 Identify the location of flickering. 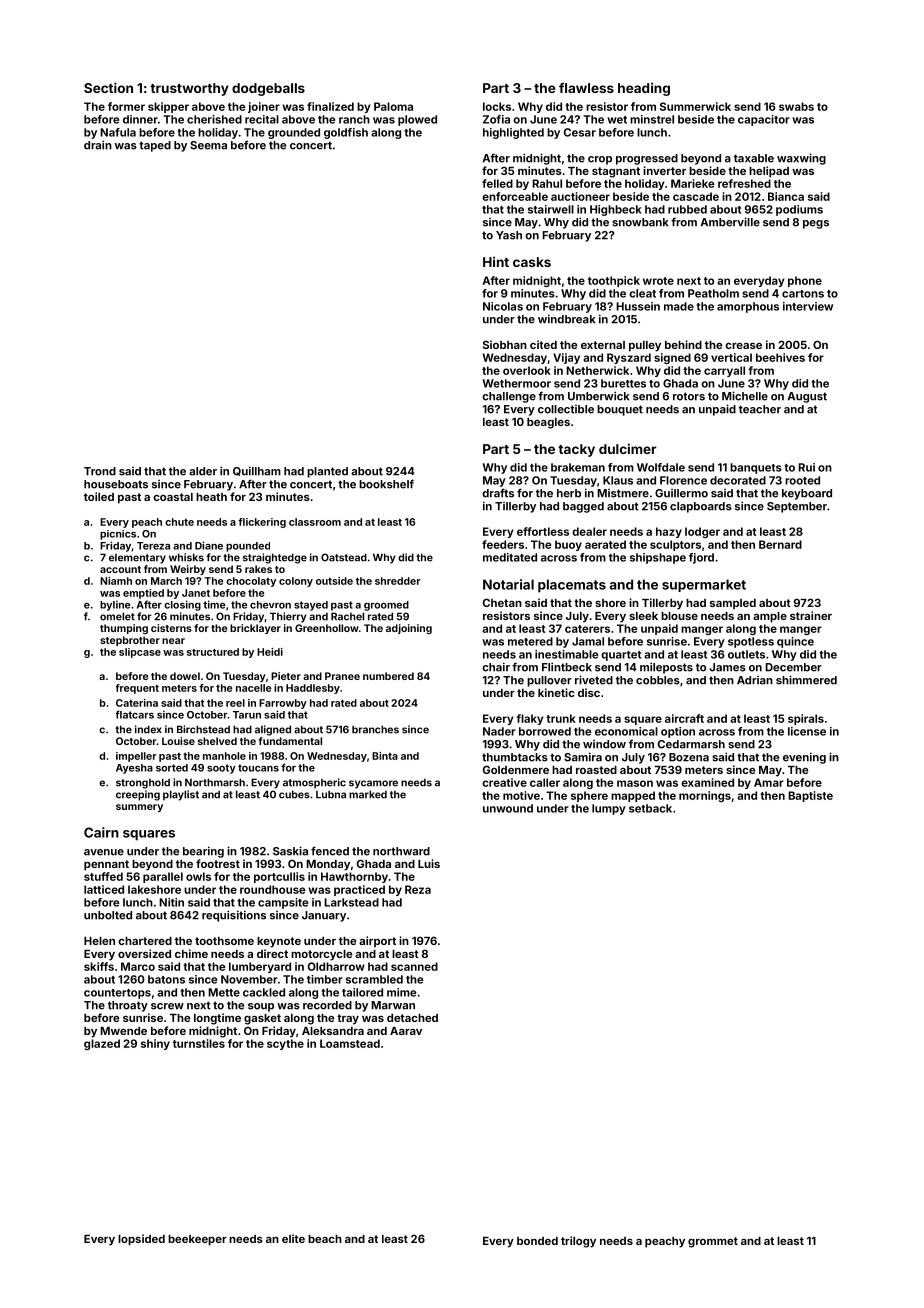
(262, 523).
